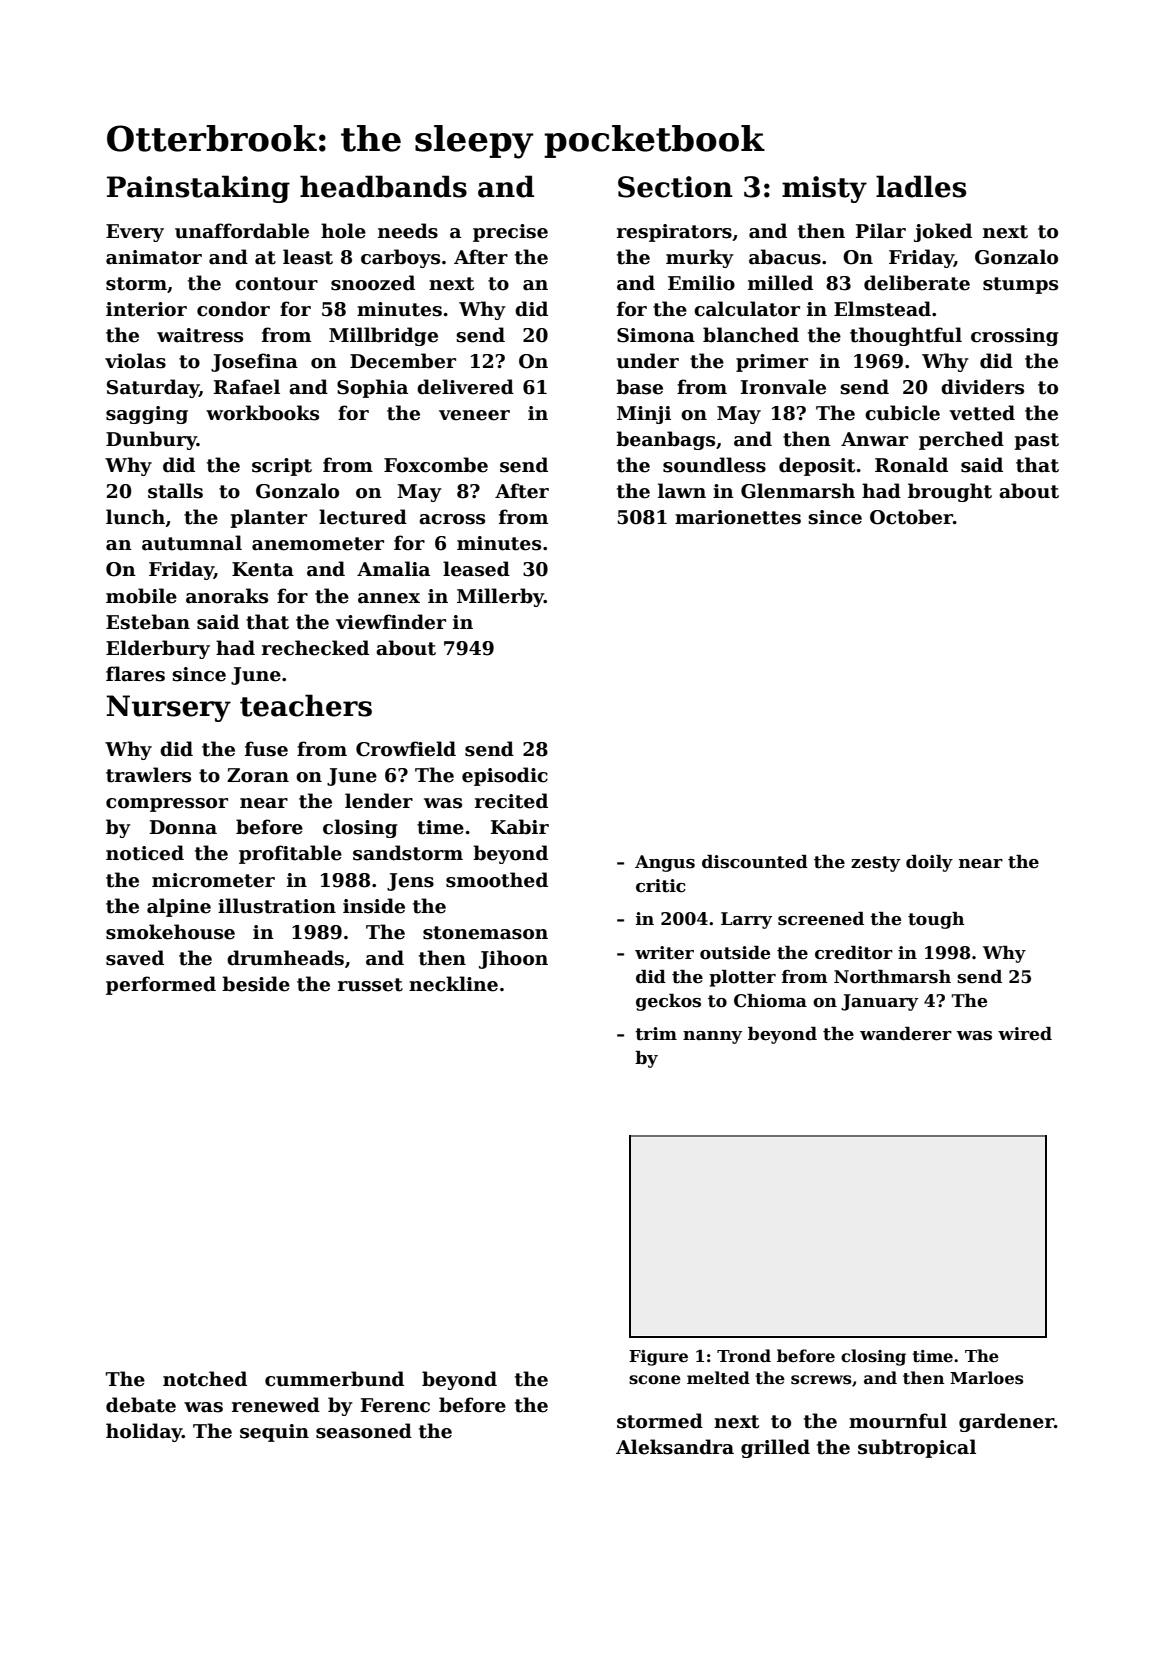 Image resolution: width=1165 pixels, height=1654 pixels. What do you see at coordinates (141, 1405) in the image?
I see `debate` at bounding box center [141, 1405].
